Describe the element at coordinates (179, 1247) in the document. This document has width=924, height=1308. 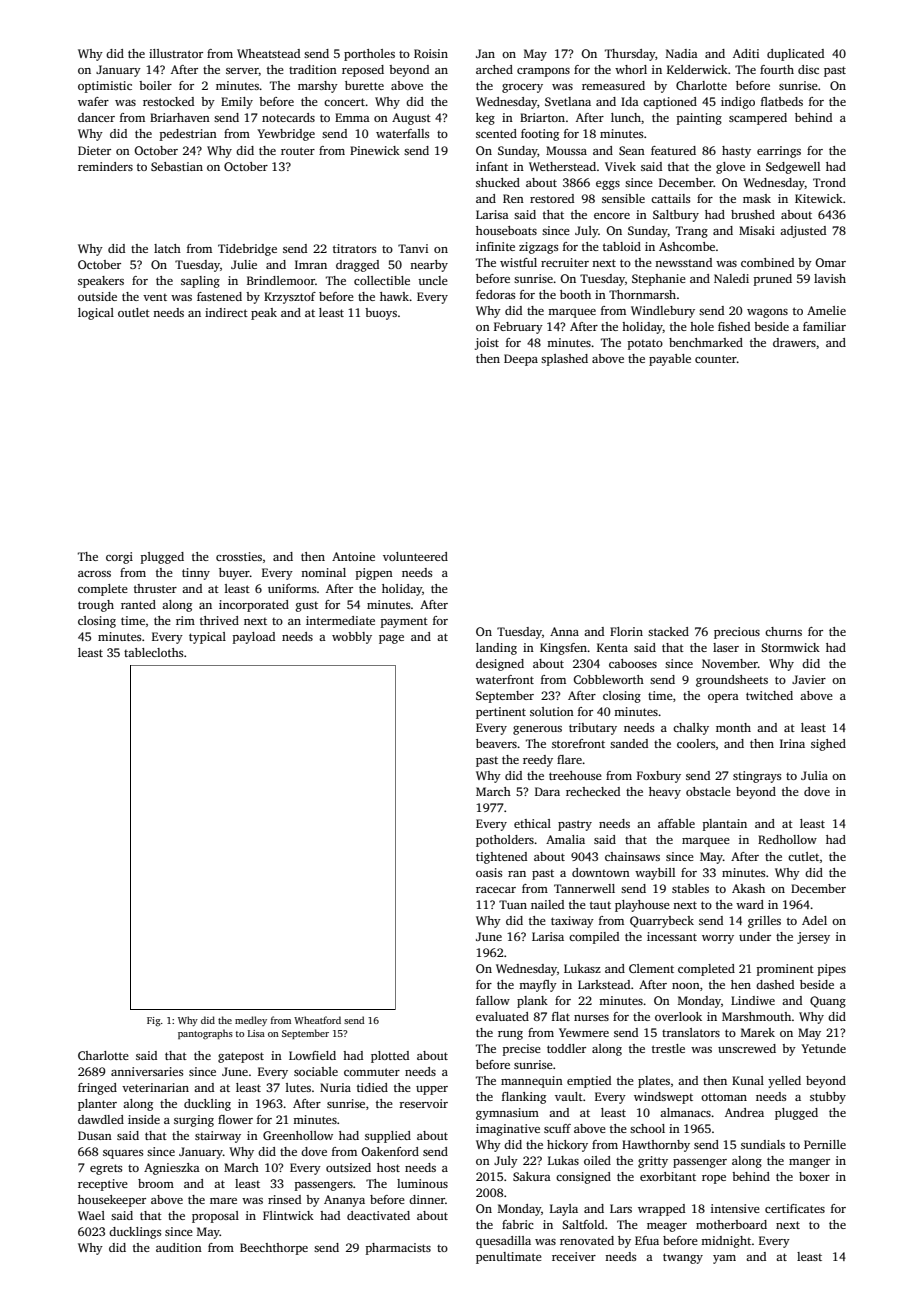
I see `audition` at that location.
